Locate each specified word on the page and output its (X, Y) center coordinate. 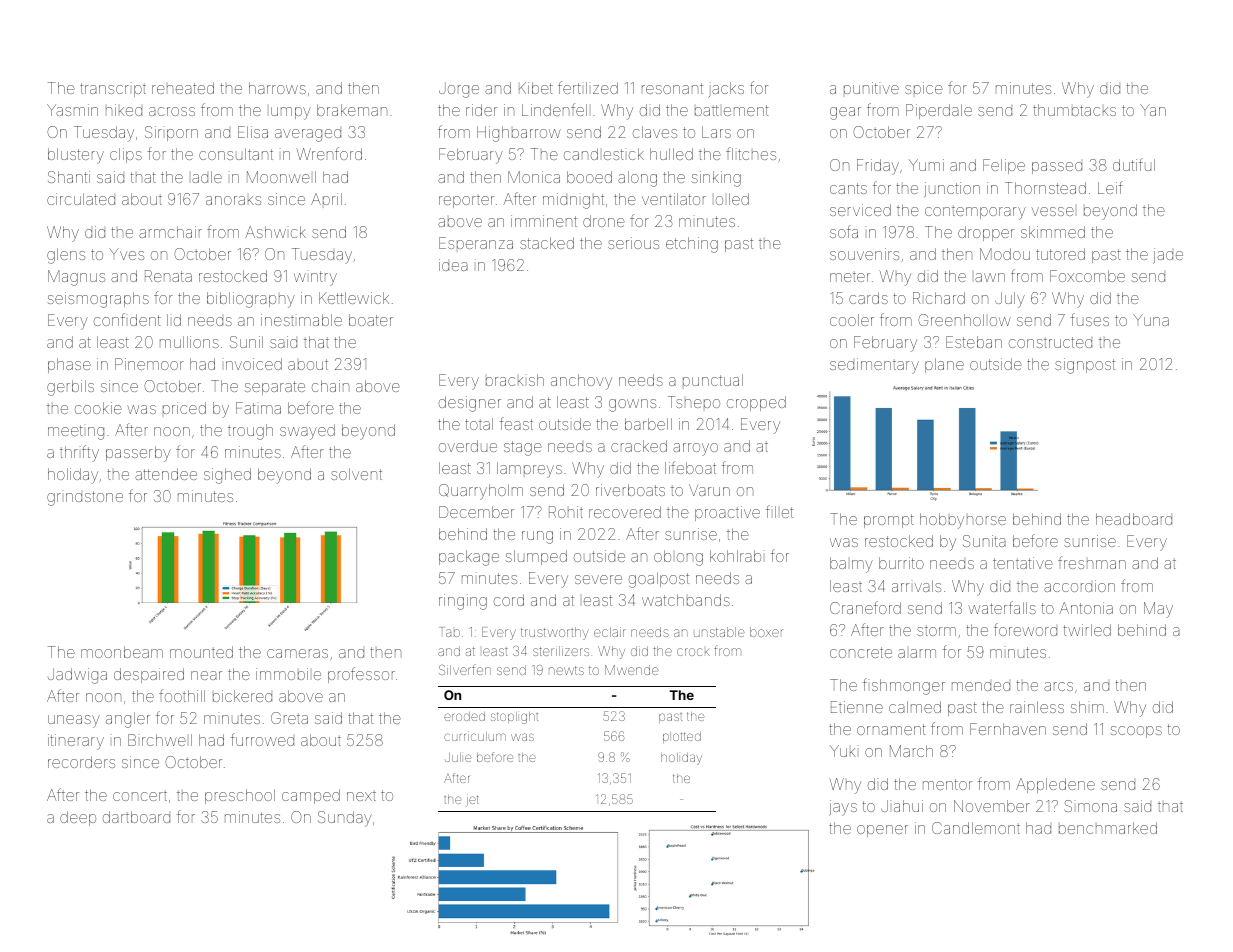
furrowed (262, 739)
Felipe (1004, 166)
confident (127, 319)
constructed (1050, 342)
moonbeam (122, 652)
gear (845, 113)
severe (598, 579)
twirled (1087, 630)
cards (868, 298)
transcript (113, 90)
